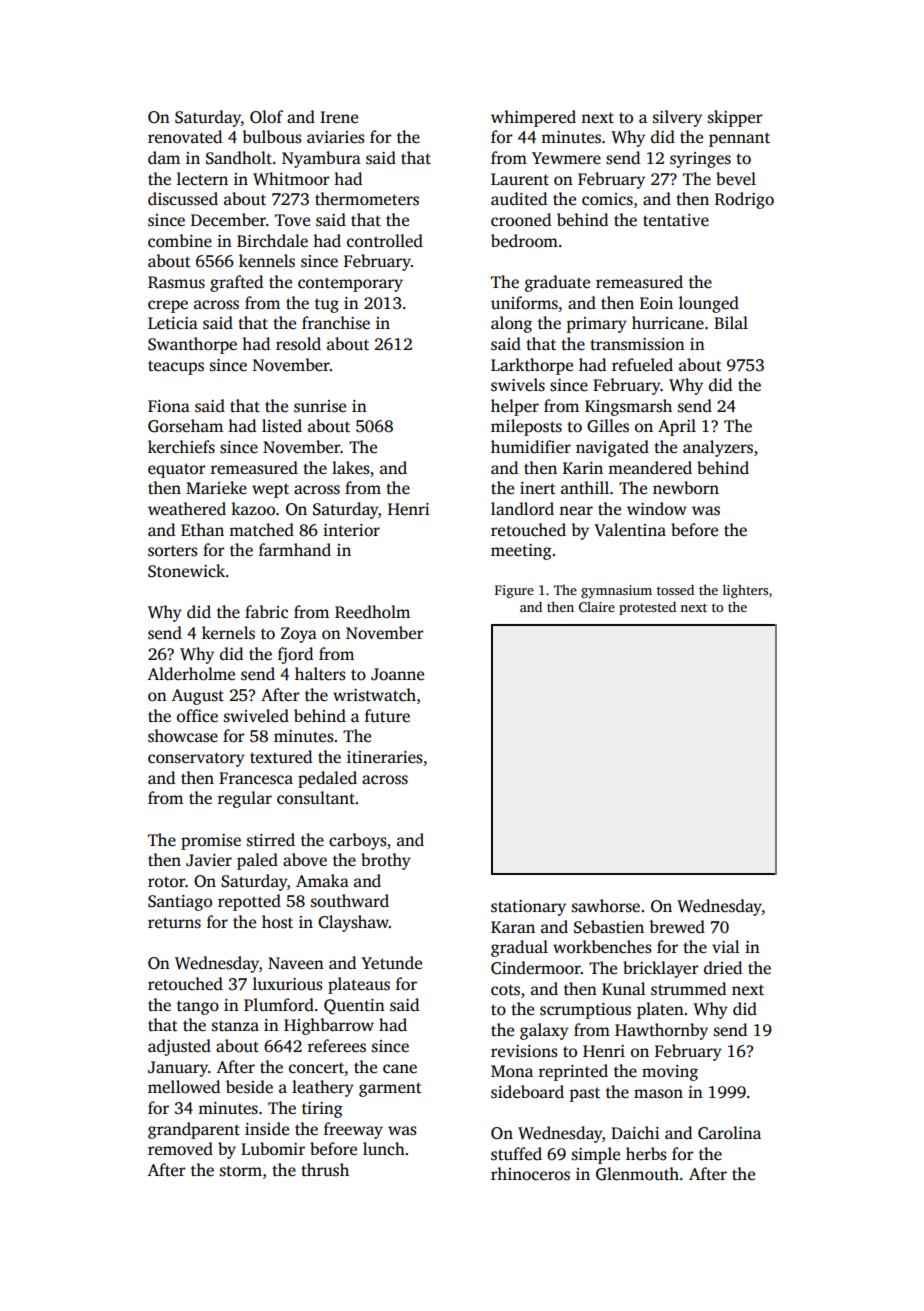 The height and width of the screenshot is (1311, 924). Describe the element at coordinates (202, 529) in the screenshot. I see `Ethan` at that location.
